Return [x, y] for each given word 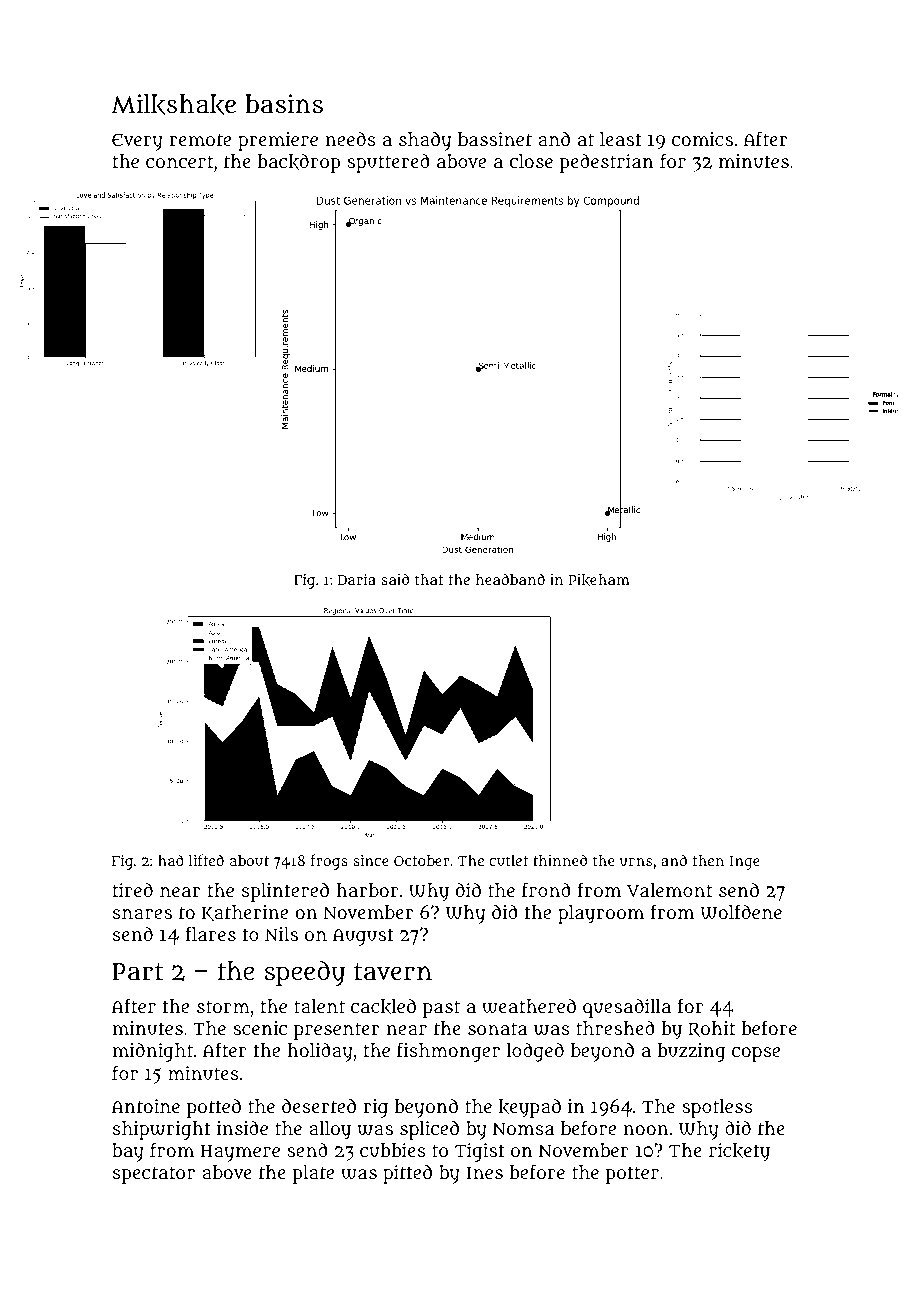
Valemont [669, 890]
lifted [206, 860]
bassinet [495, 139]
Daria [357, 579]
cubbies [393, 1150]
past [441, 1009]
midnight [153, 1052]
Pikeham [599, 580]
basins [284, 104]
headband [510, 579]
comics [702, 139]
